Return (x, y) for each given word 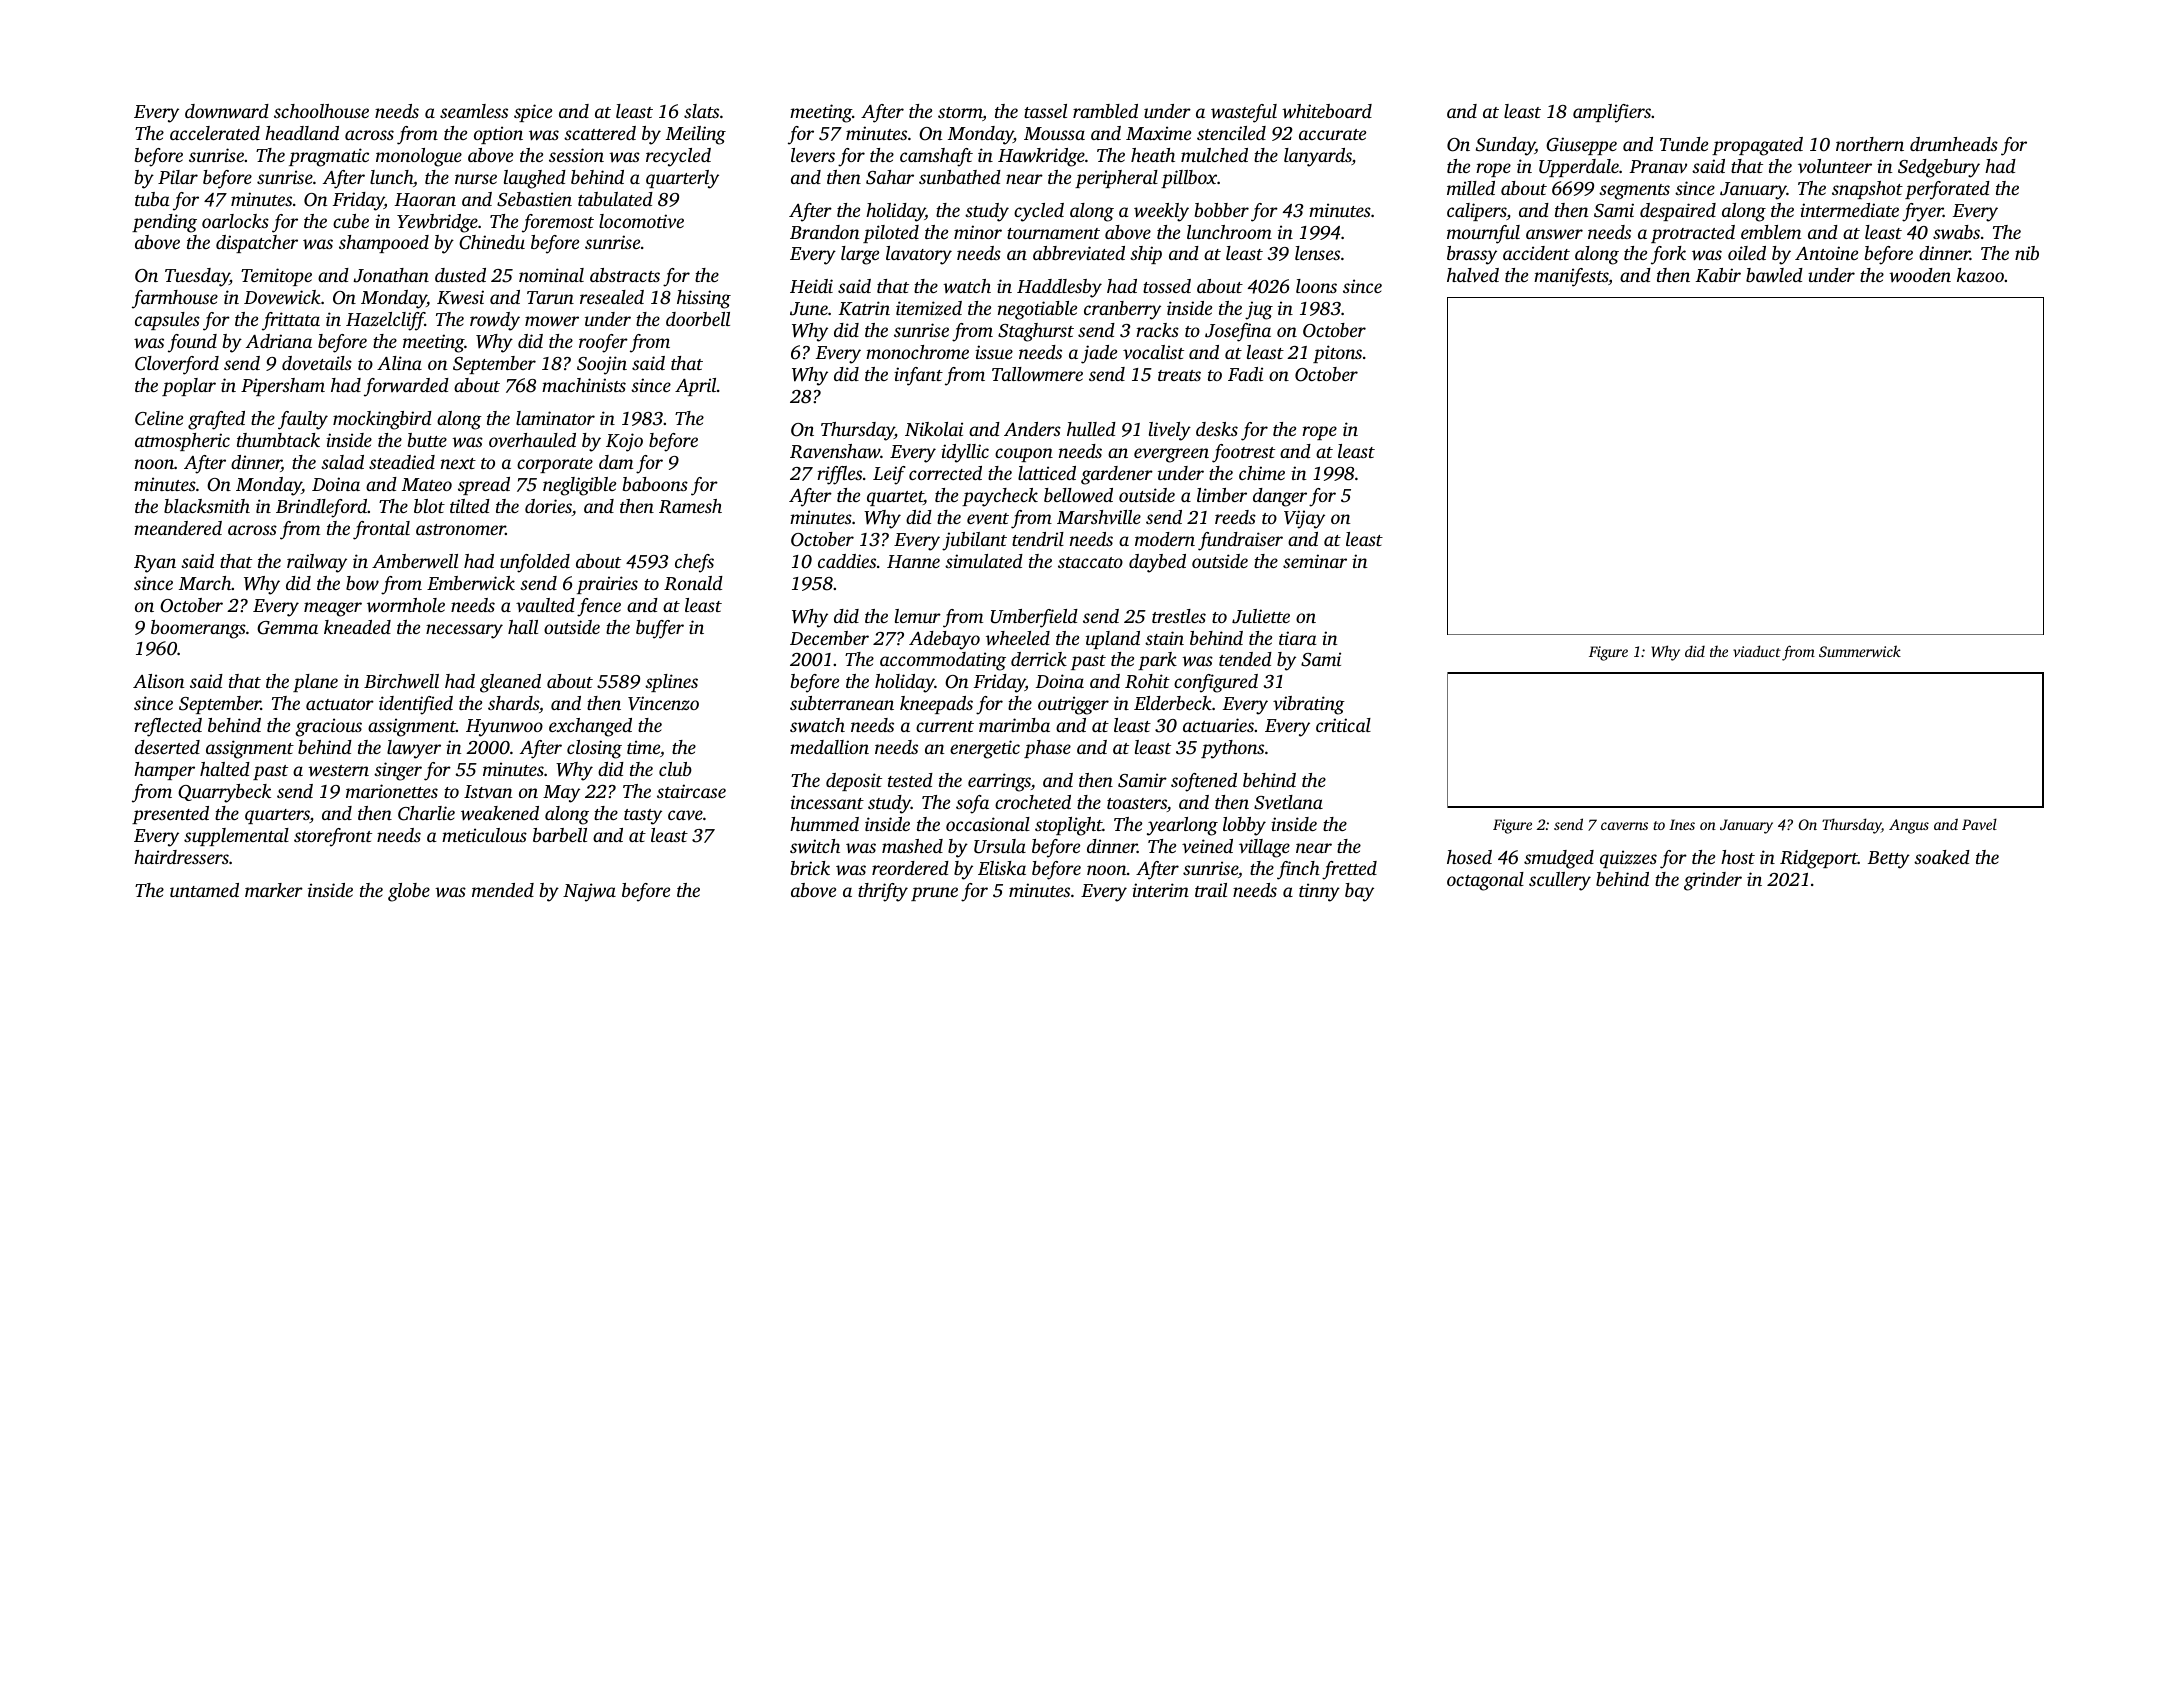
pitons (1337, 354)
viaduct (1757, 651)
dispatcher (257, 244)
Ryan (155, 564)
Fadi (1245, 374)
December (829, 638)
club (675, 769)
